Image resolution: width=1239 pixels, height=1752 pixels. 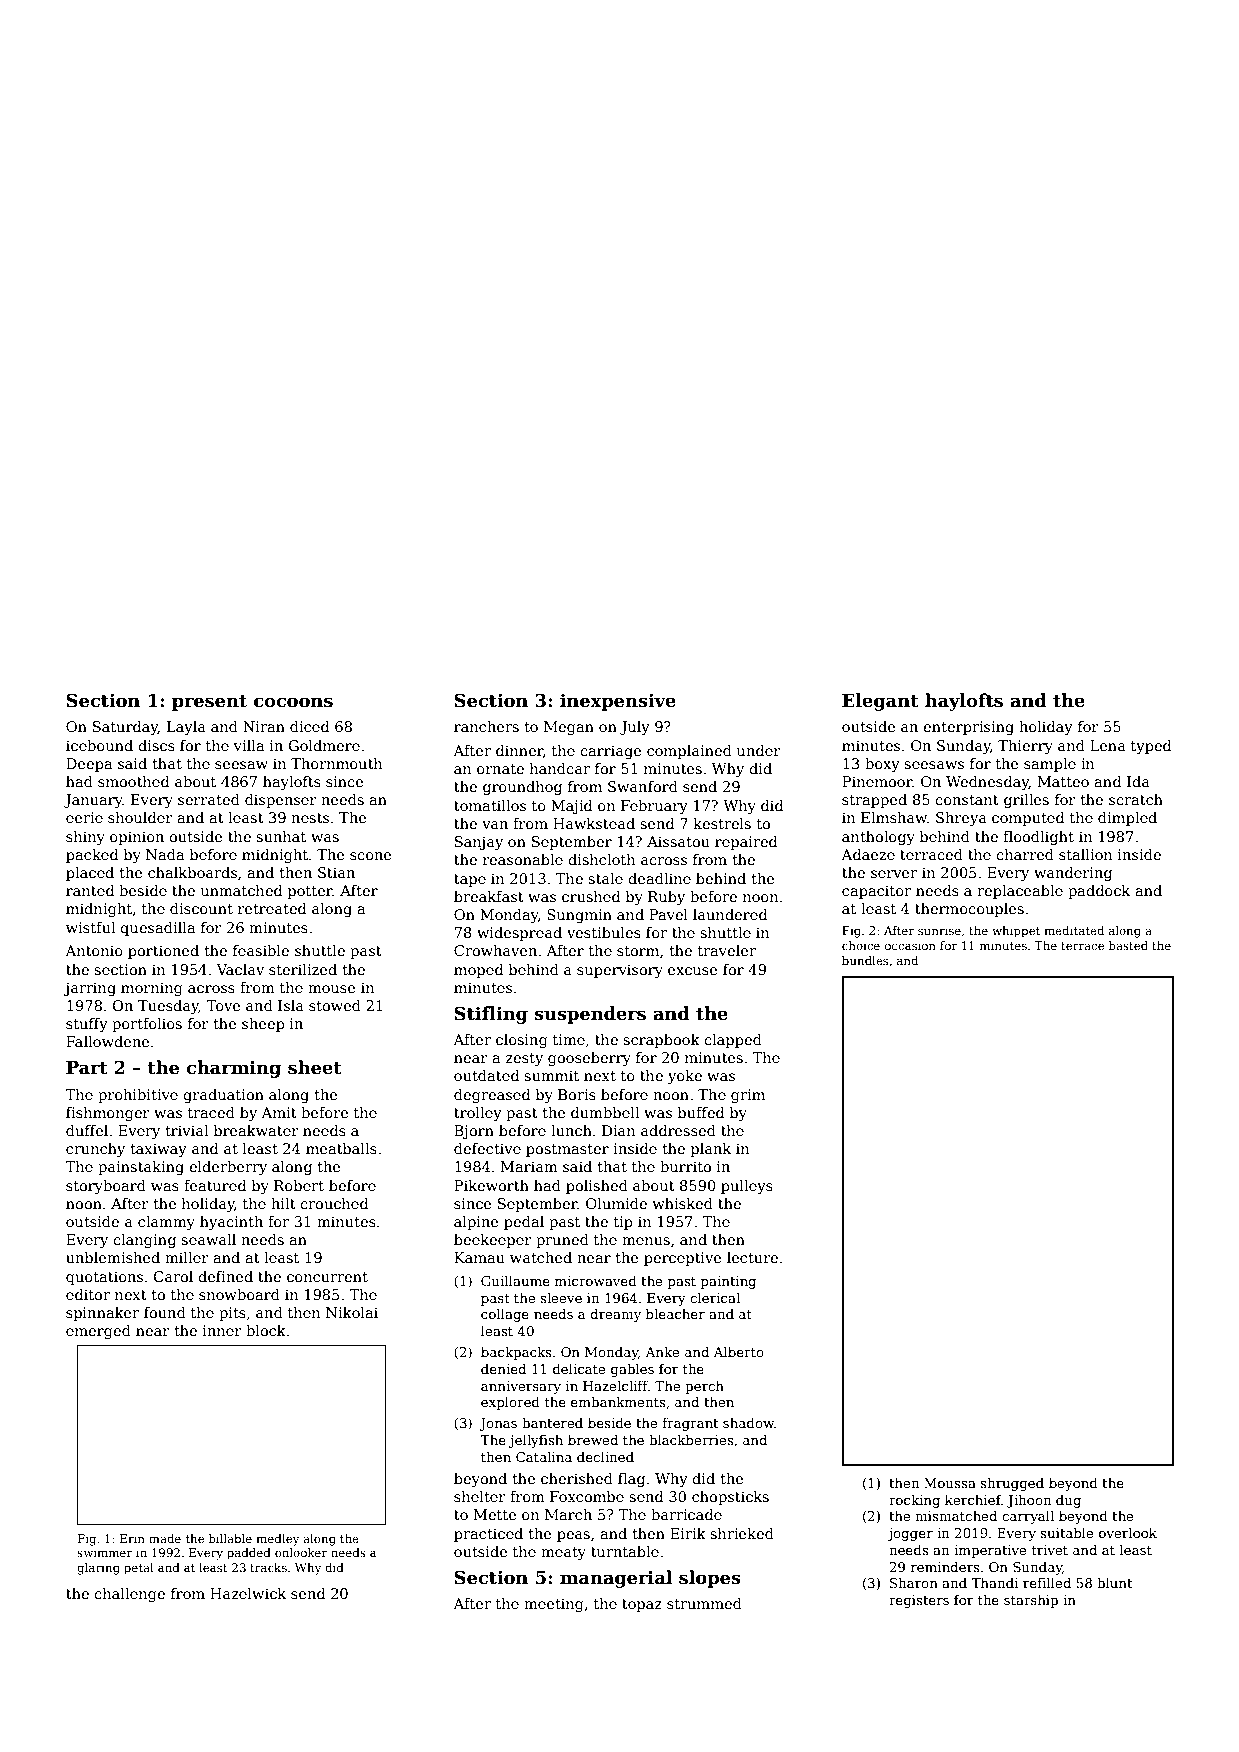 What do you see at coordinates (1136, 799) in the document?
I see `scratch` at bounding box center [1136, 799].
